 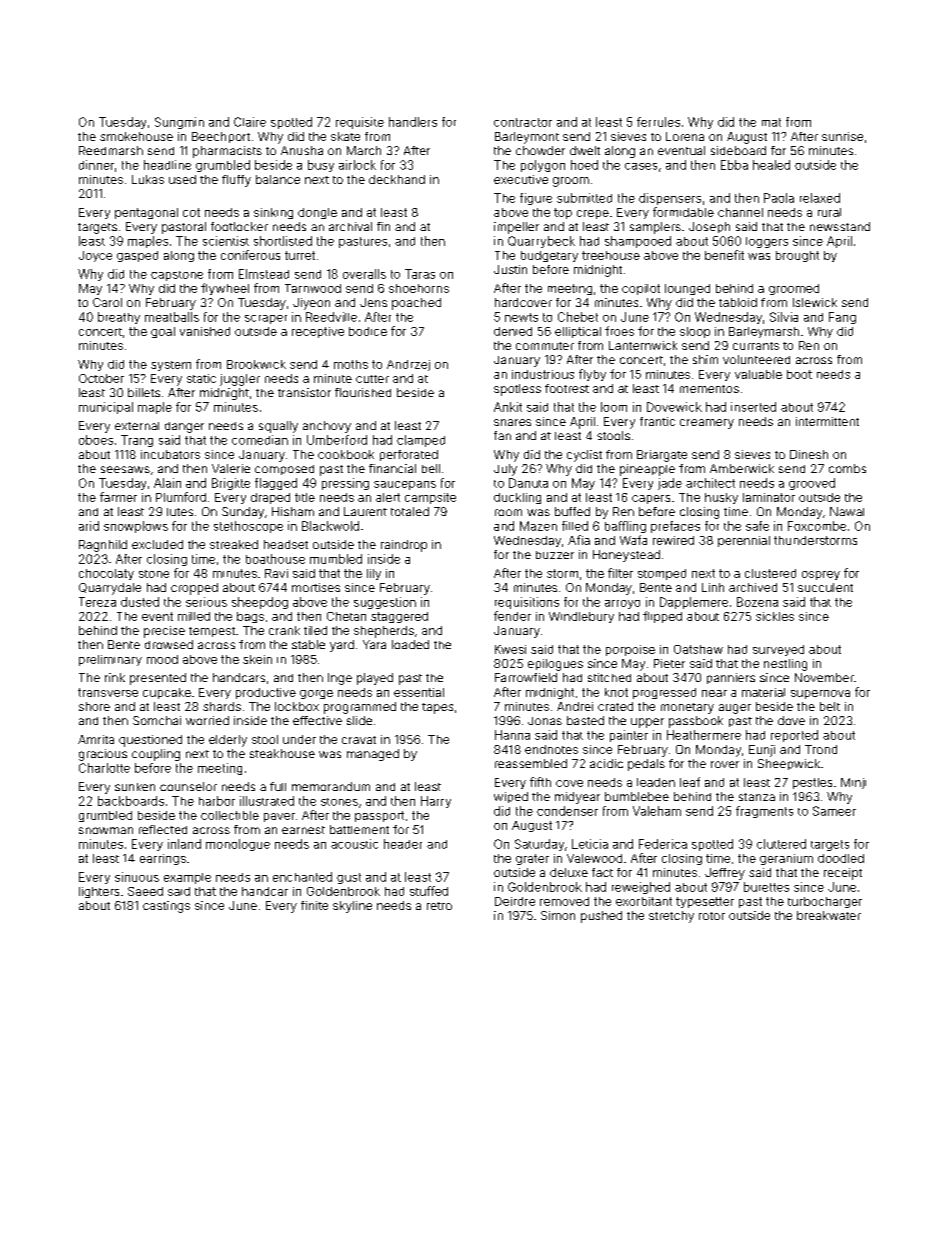 What do you see at coordinates (799, 374) in the page?
I see `boot` at bounding box center [799, 374].
